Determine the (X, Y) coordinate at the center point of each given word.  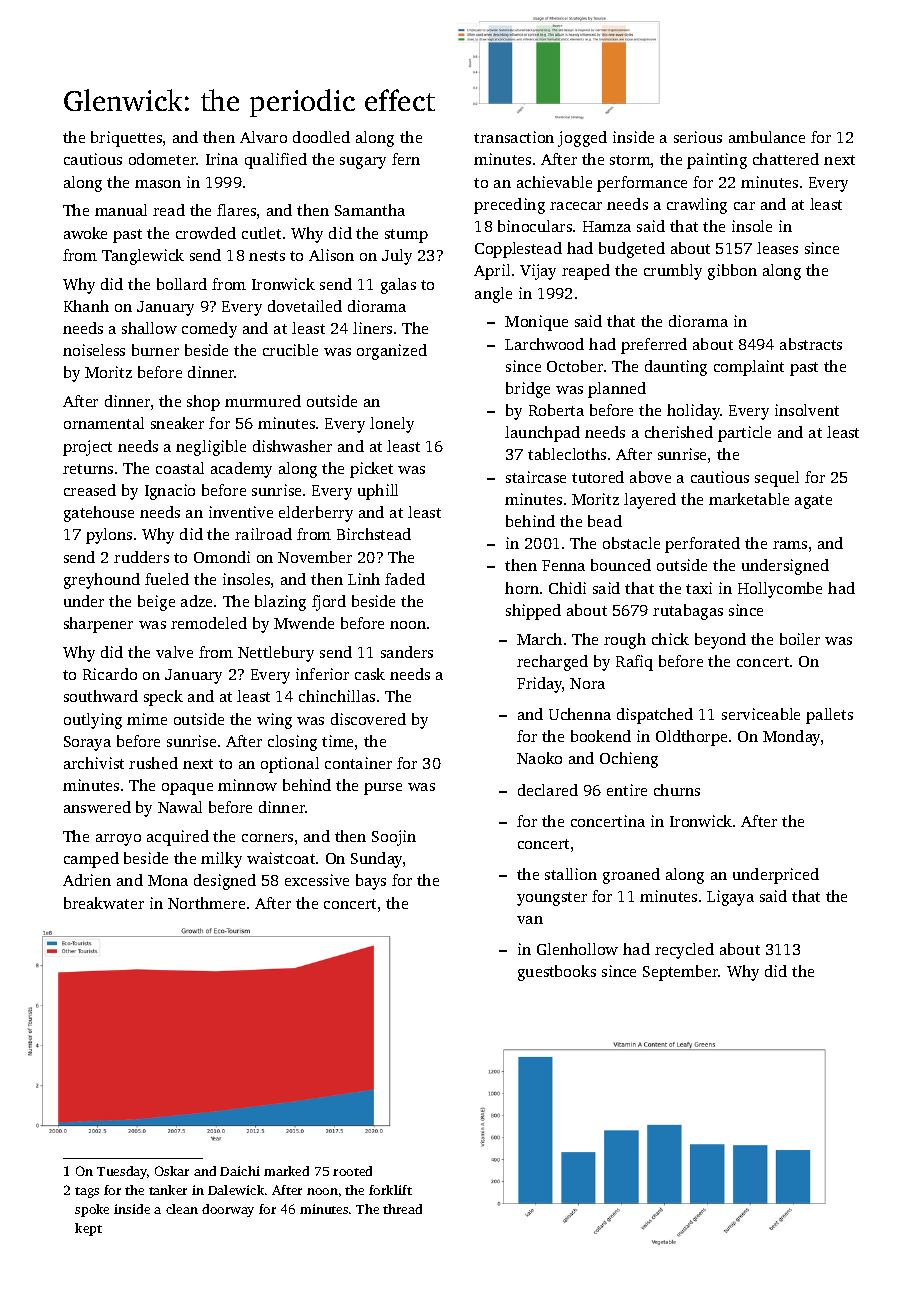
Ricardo (110, 674)
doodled (321, 137)
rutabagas (688, 612)
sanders (407, 652)
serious (698, 137)
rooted (352, 1171)
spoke (92, 1210)
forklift (390, 1190)
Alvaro (263, 137)
